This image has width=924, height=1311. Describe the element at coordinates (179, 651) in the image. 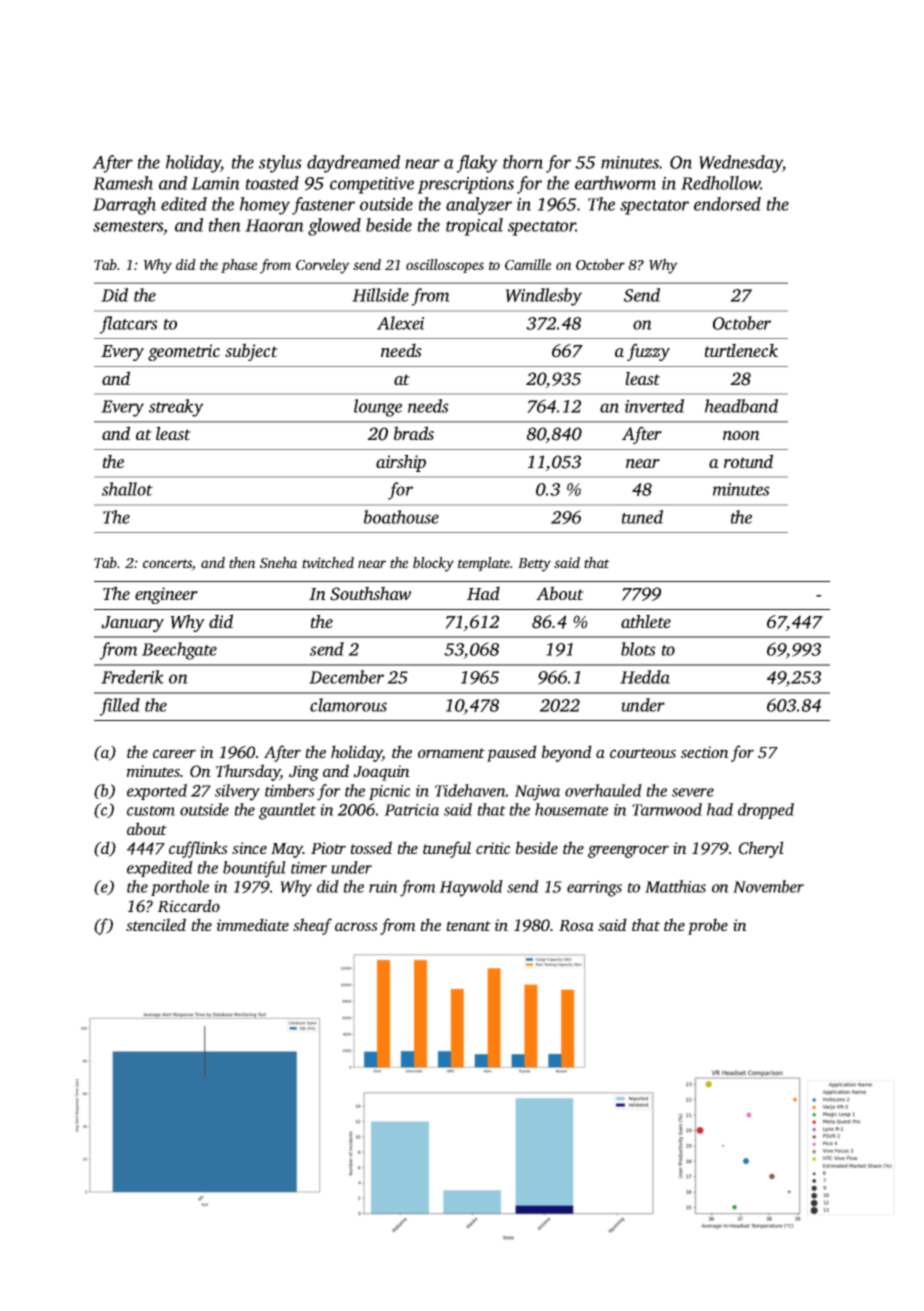

I see `Beechgate` at that location.
